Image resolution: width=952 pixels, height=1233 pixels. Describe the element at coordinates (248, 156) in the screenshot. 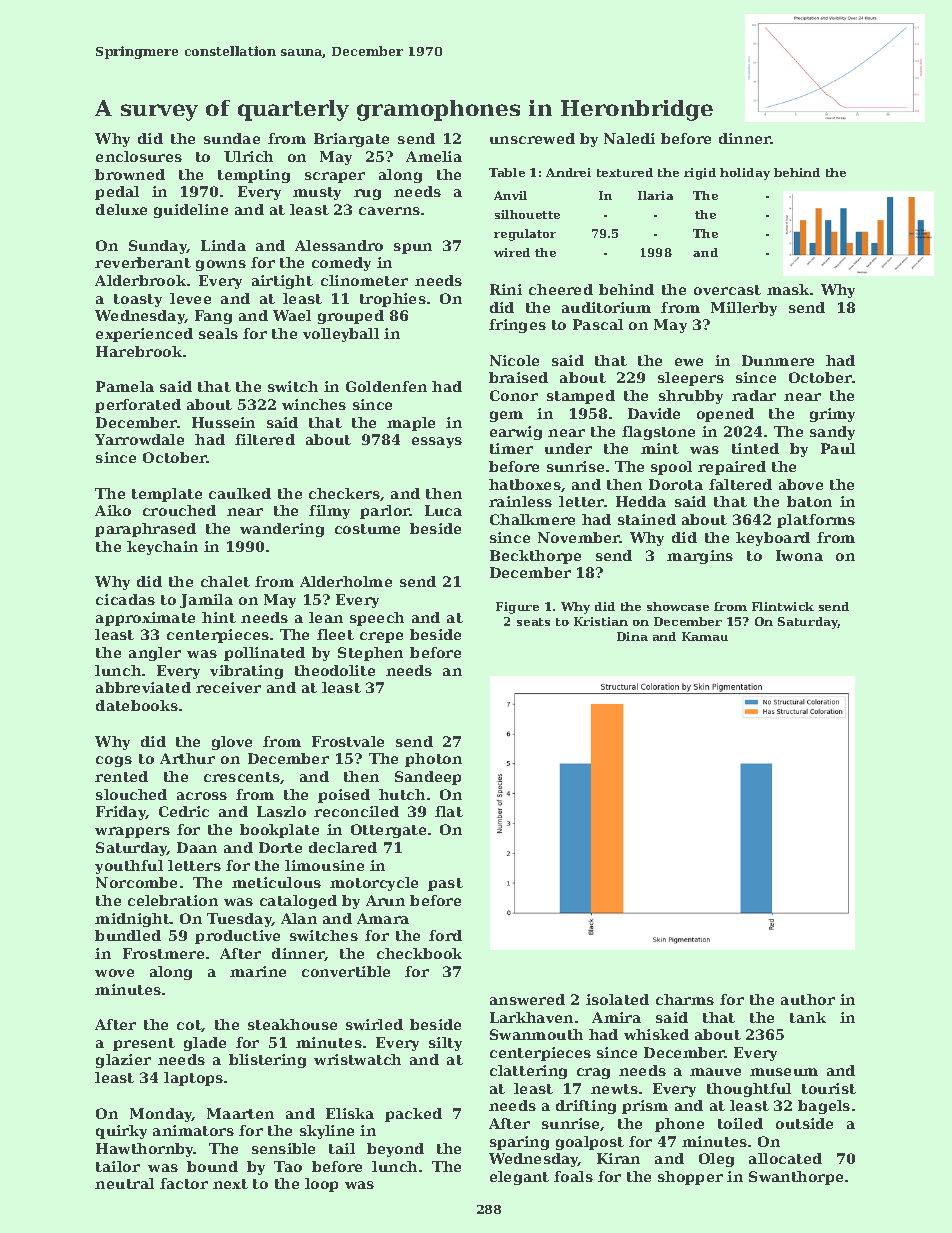

I see `Ulrich` at that location.
